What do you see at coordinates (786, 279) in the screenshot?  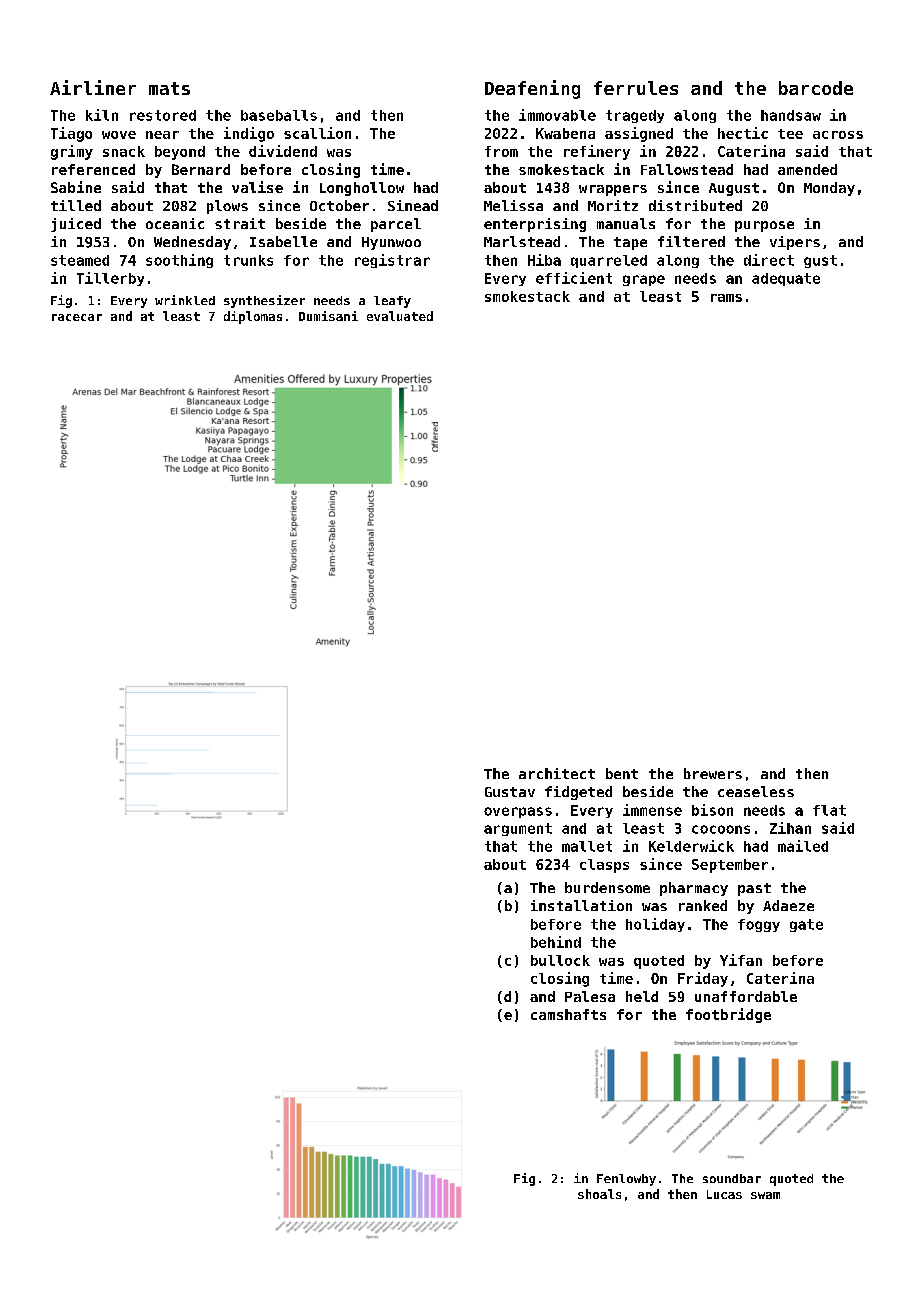 I see `adequate` at bounding box center [786, 279].
